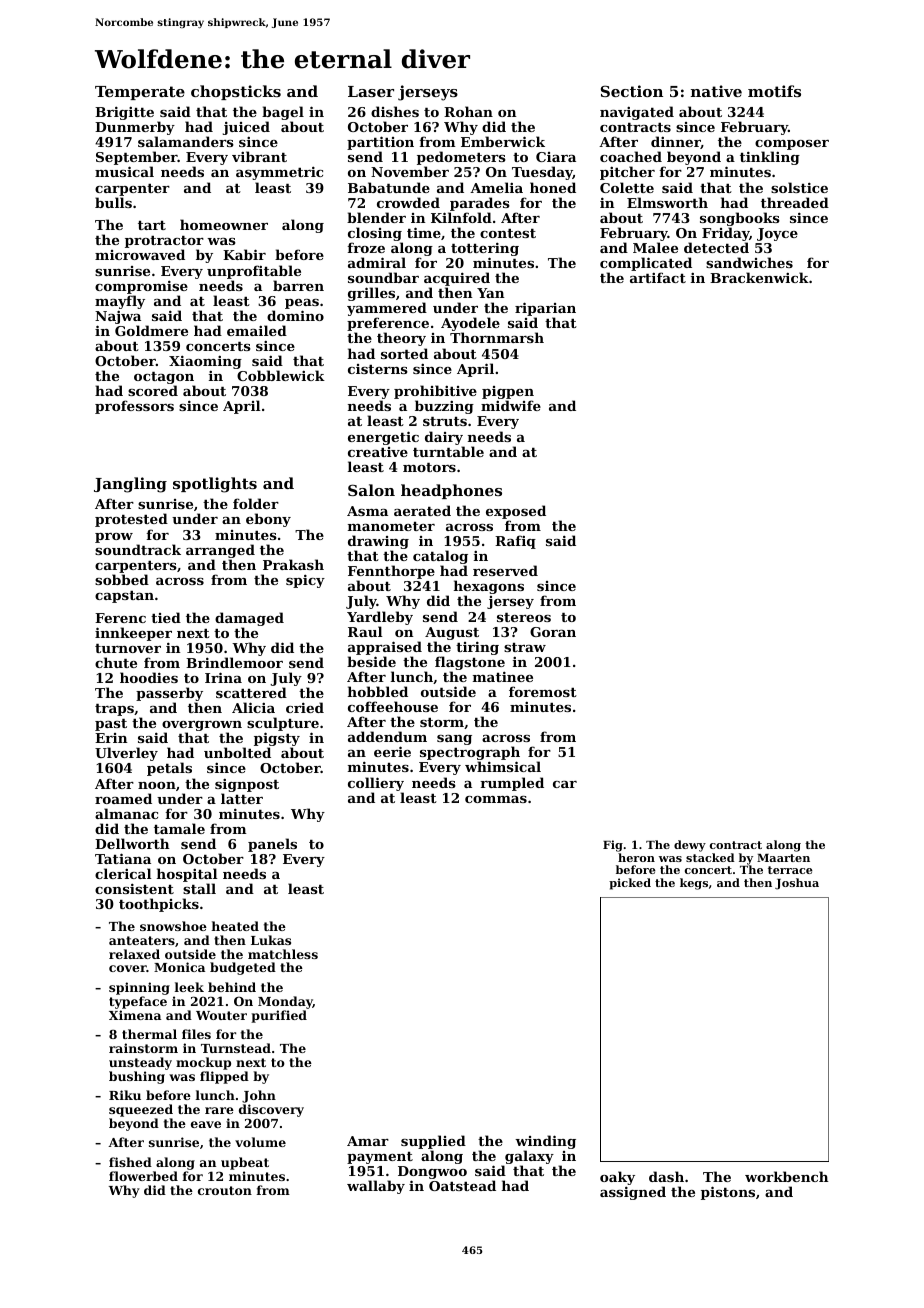 The image size is (924, 1308). I want to click on flipped, so click(224, 1077).
